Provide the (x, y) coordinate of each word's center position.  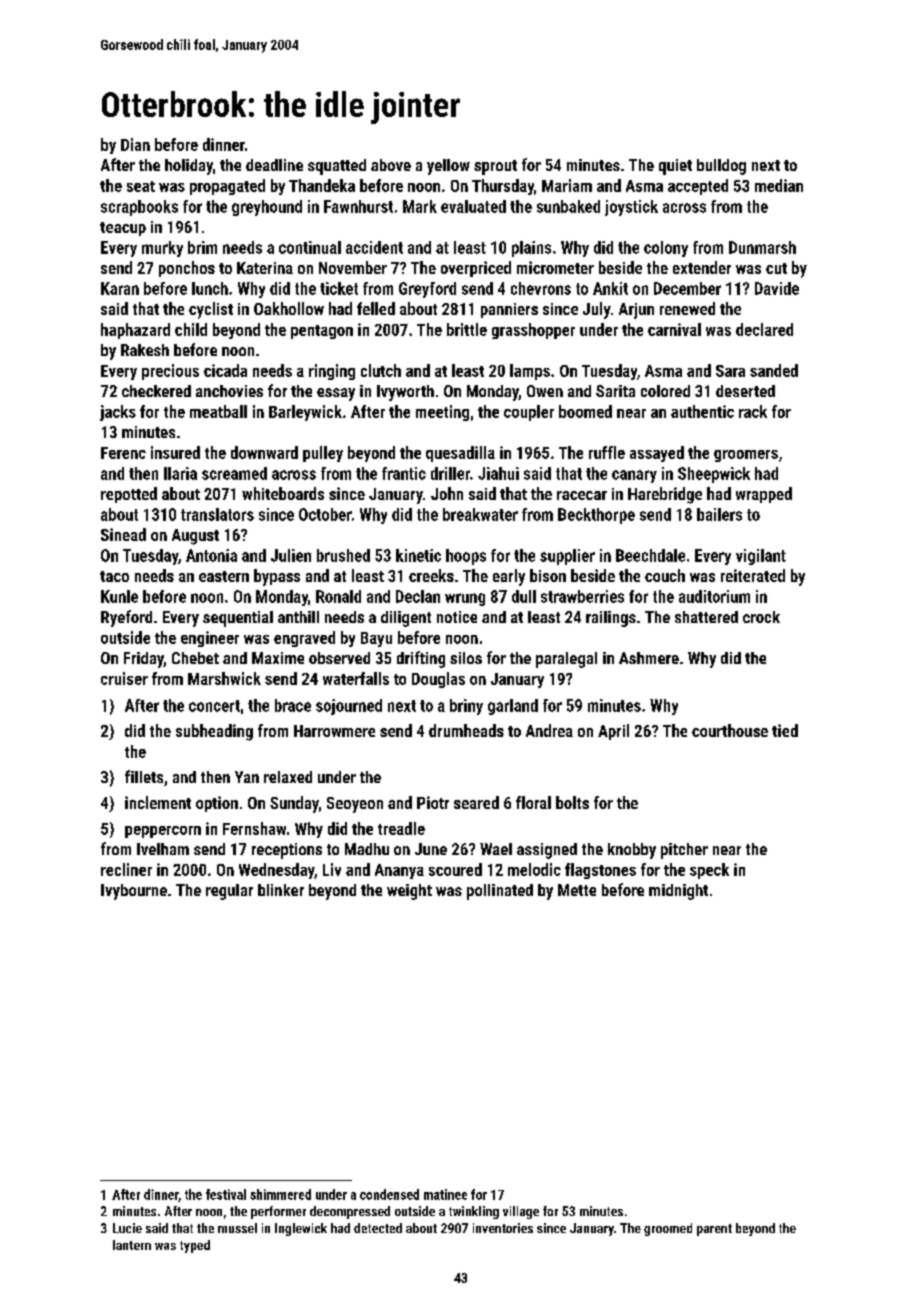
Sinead (123, 534)
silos (466, 658)
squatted (337, 167)
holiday (189, 167)
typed (195, 1246)
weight (409, 892)
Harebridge (665, 495)
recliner (126, 869)
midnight (678, 892)
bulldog (721, 167)
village (521, 1212)
